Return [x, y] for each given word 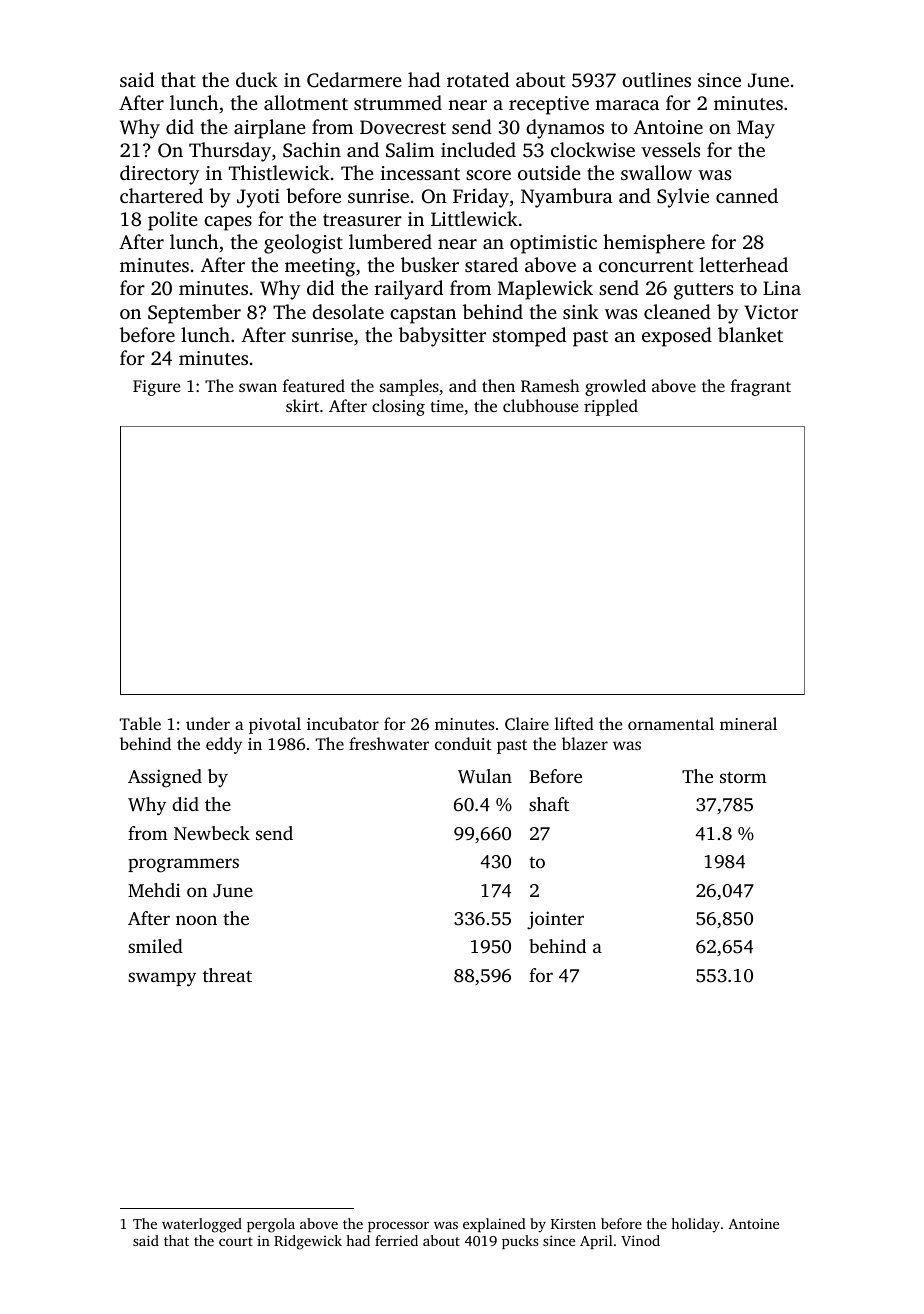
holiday [695, 1225]
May [756, 129]
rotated [478, 79]
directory [159, 175]
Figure [156, 388]
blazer [585, 743]
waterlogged [202, 1225]
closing [398, 407]
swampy [162, 979]
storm [743, 777]
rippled [611, 407]
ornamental [671, 723]
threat [227, 975]
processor [398, 1226]
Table [140, 723]
